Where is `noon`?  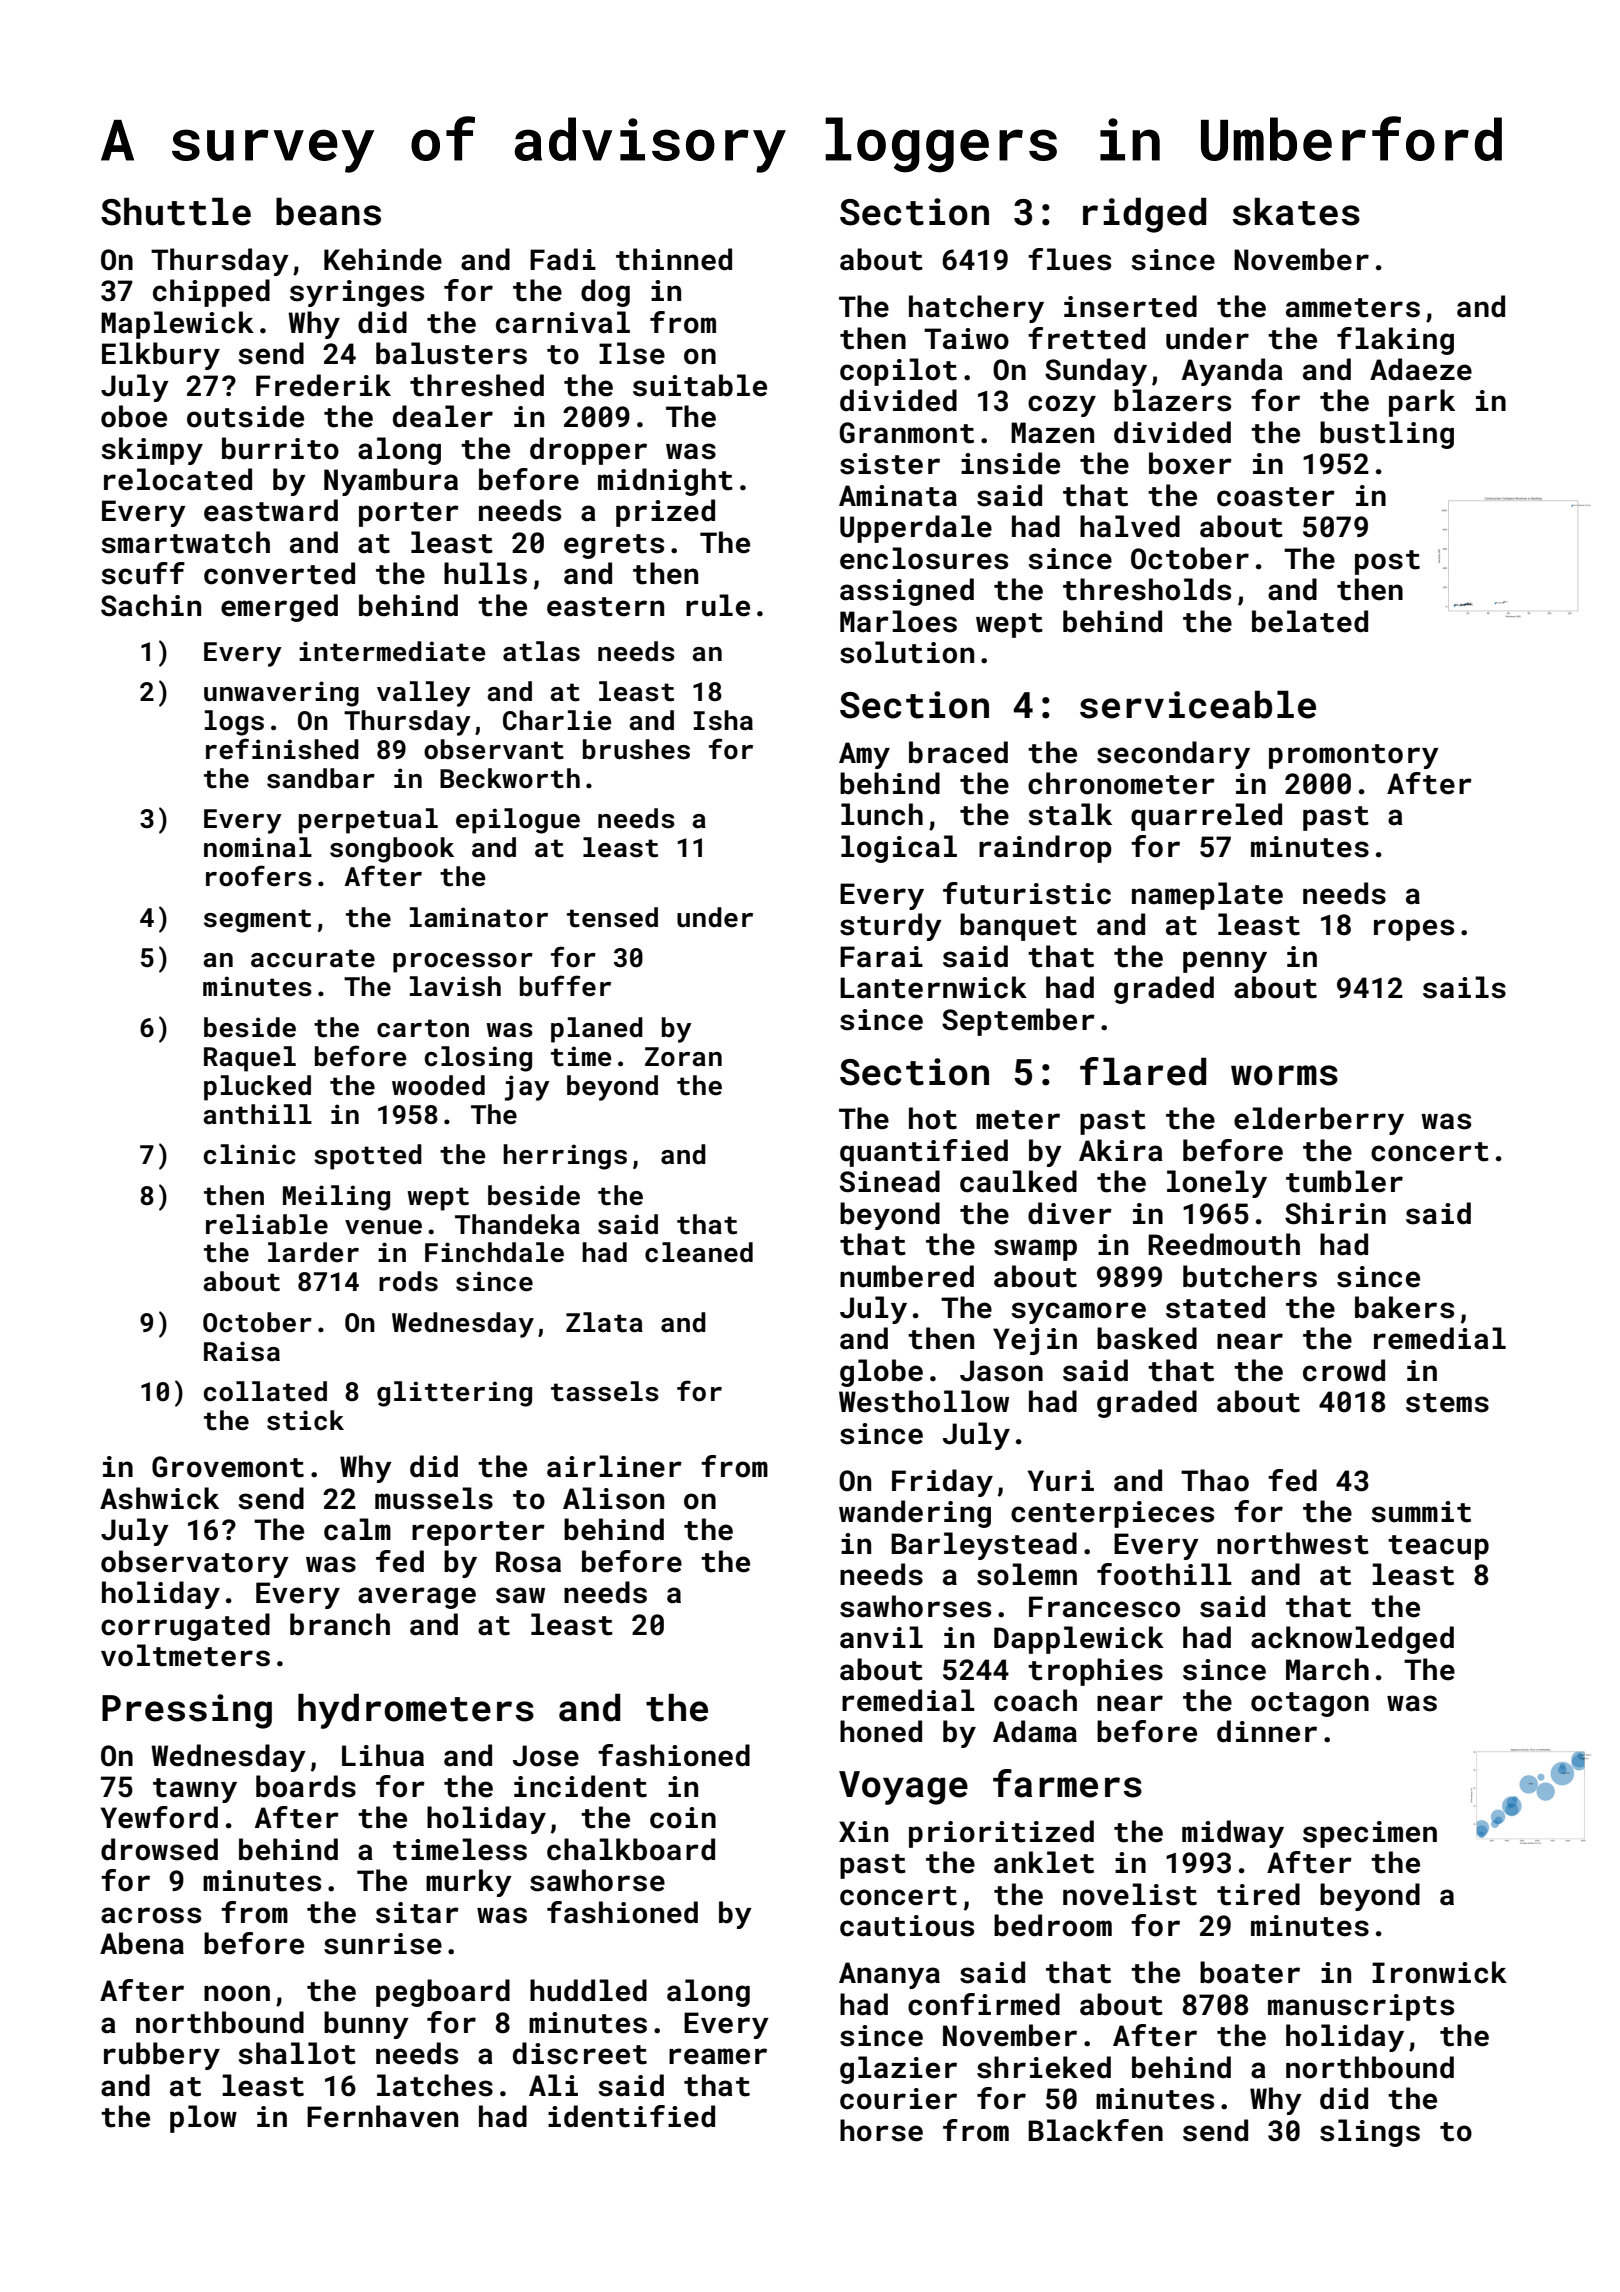 noon is located at coordinates (237, 1993).
